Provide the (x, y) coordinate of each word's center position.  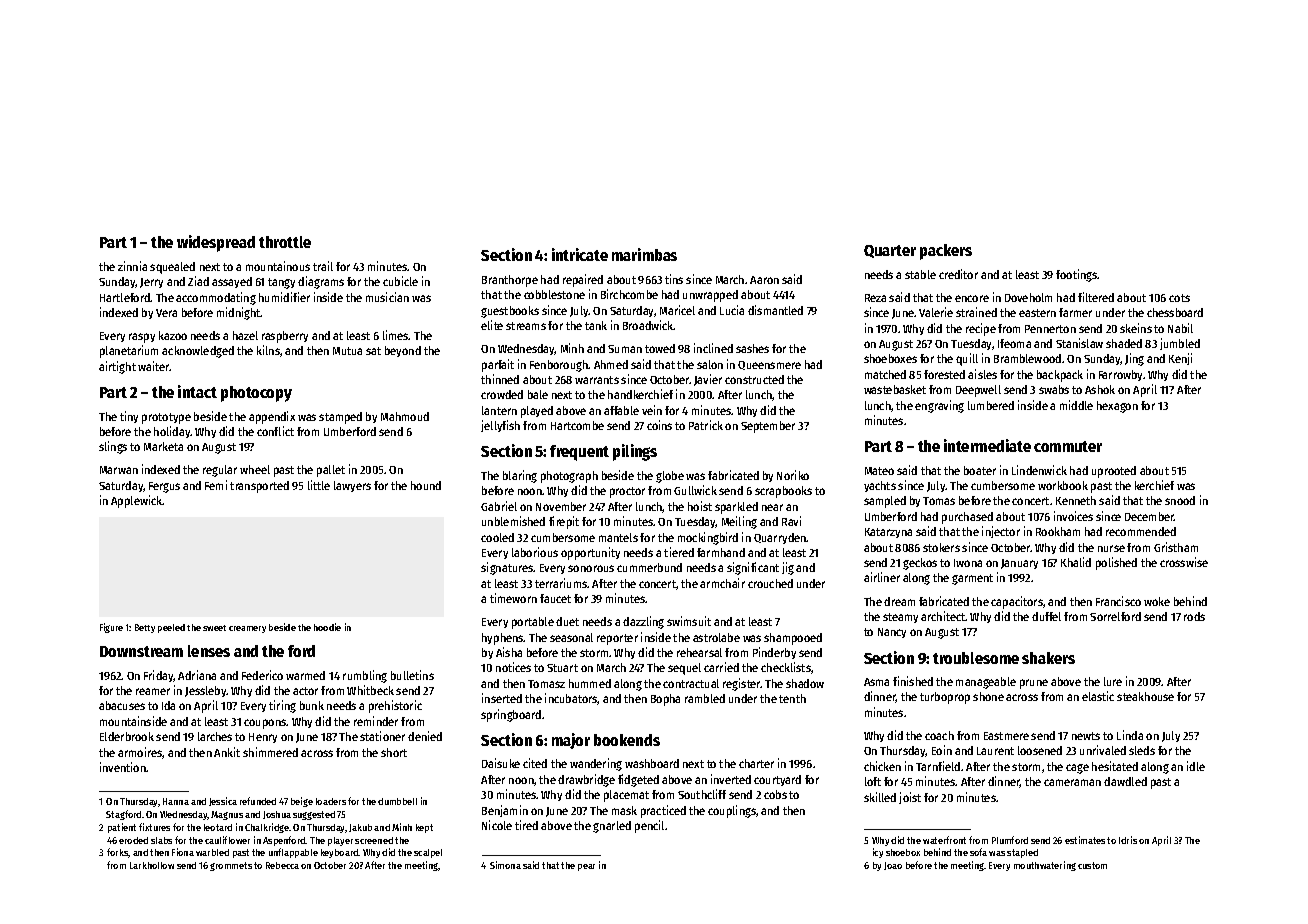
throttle (285, 242)
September (768, 427)
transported (259, 487)
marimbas (644, 254)
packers (946, 252)
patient (122, 828)
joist (910, 798)
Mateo (879, 471)
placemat (626, 796)
